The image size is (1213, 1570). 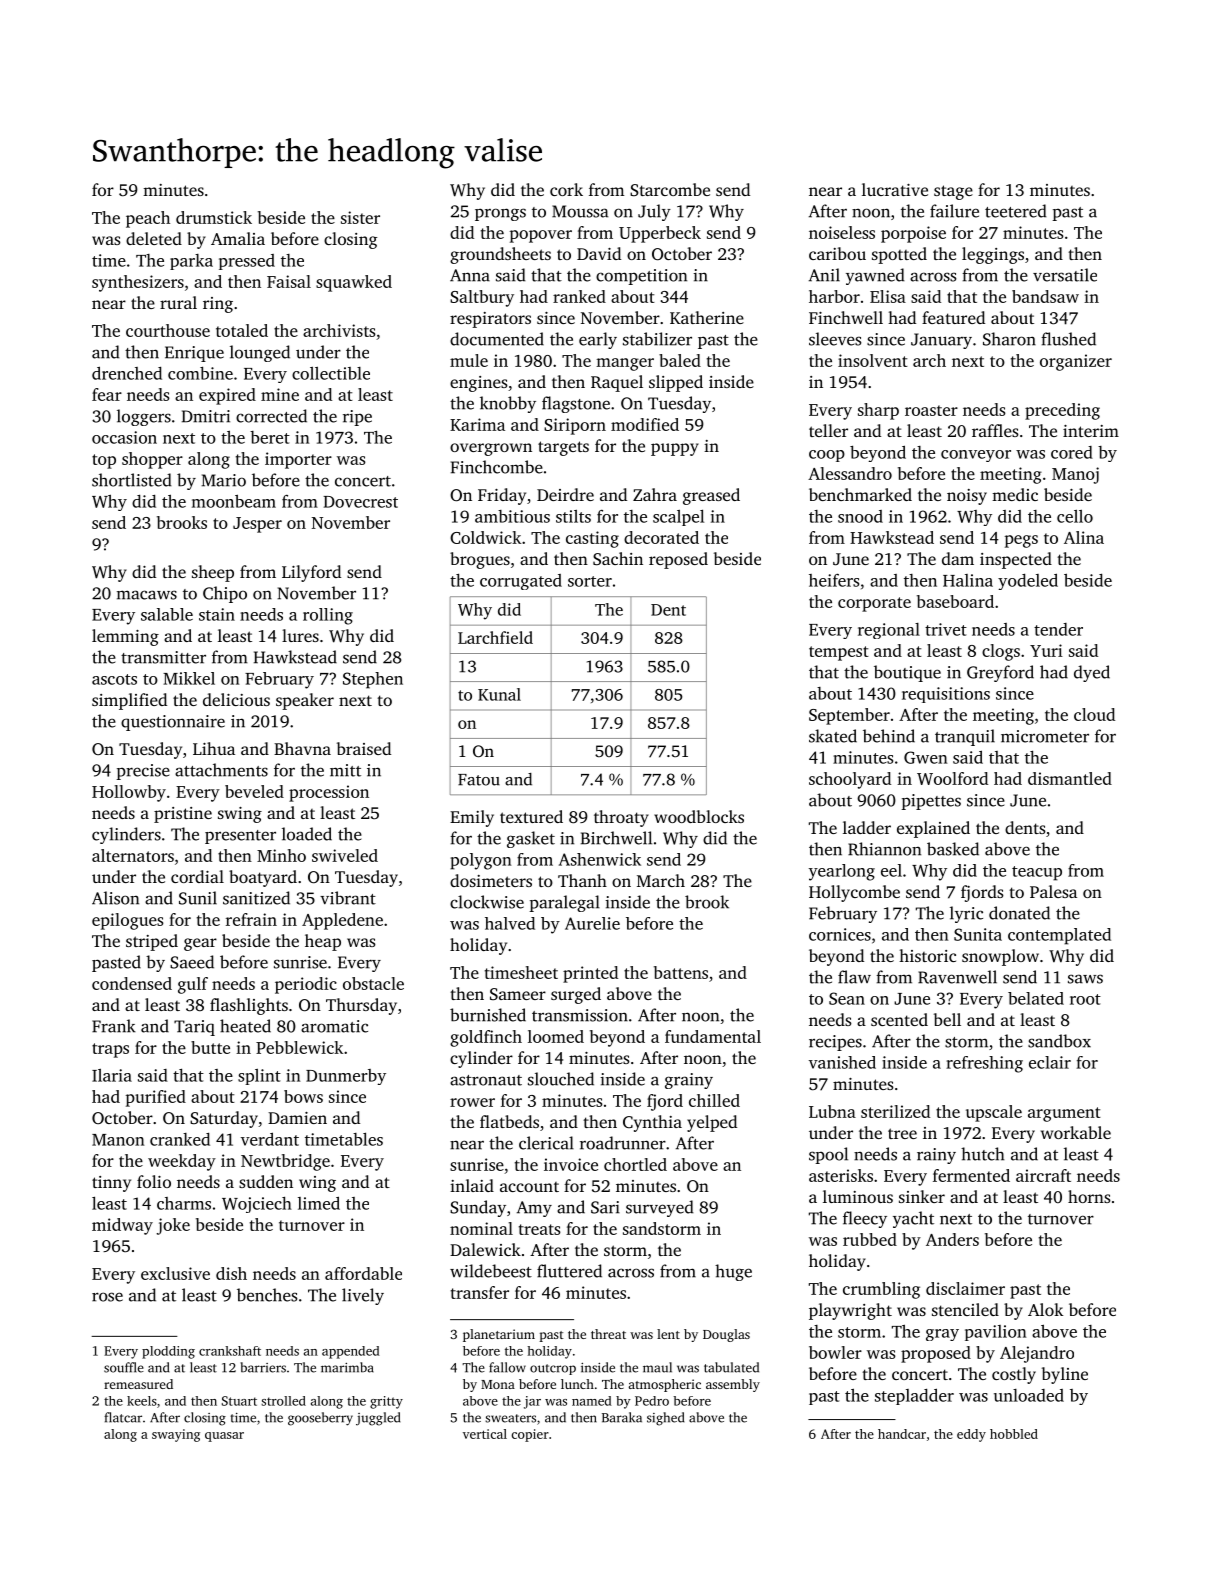 I want to click on peach, so click(x=148, y=219).
